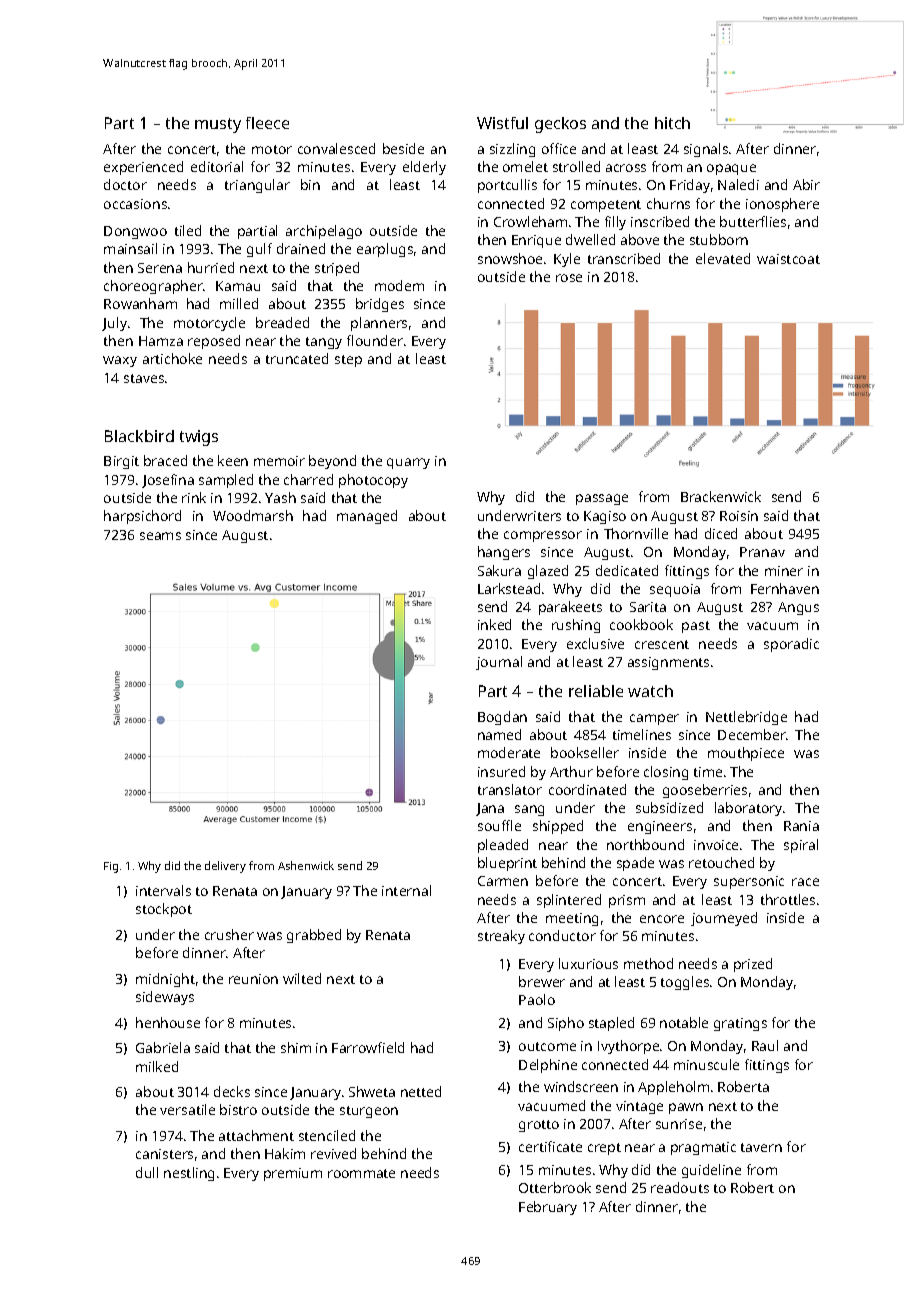 The height and width of the page is (1308, 924). Describe the element at coordinates (337, 269) in the page. I see `striped` at that location.
